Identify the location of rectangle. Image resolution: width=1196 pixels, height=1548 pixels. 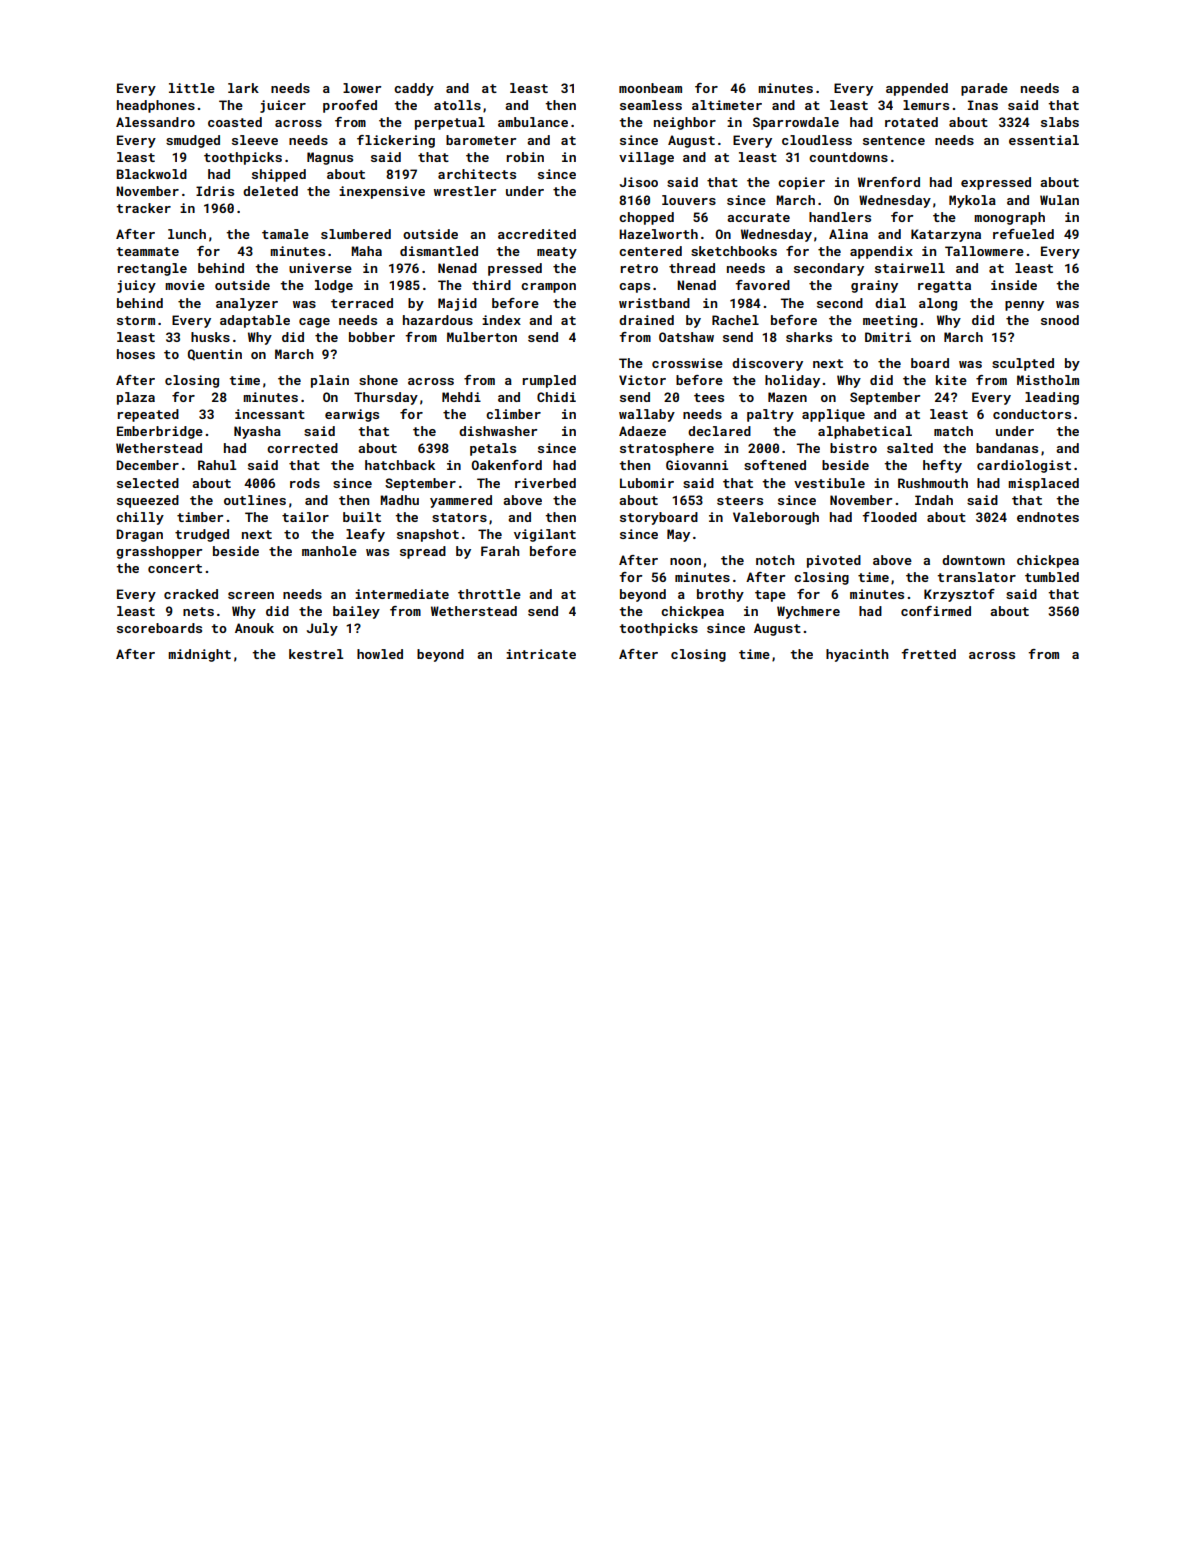
(152, 269).
